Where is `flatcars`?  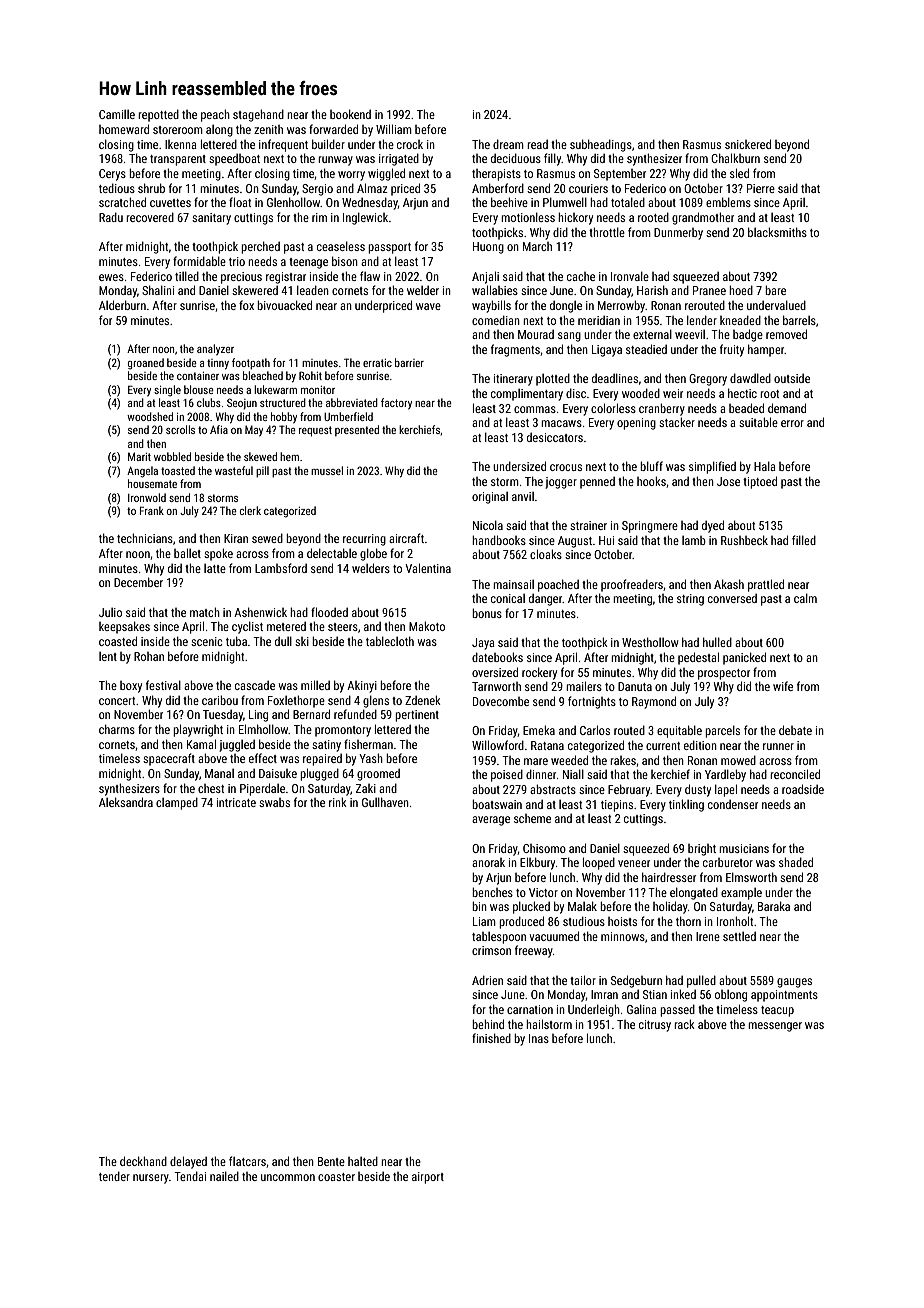 flatcars is located at coordinates (247, 1161).
